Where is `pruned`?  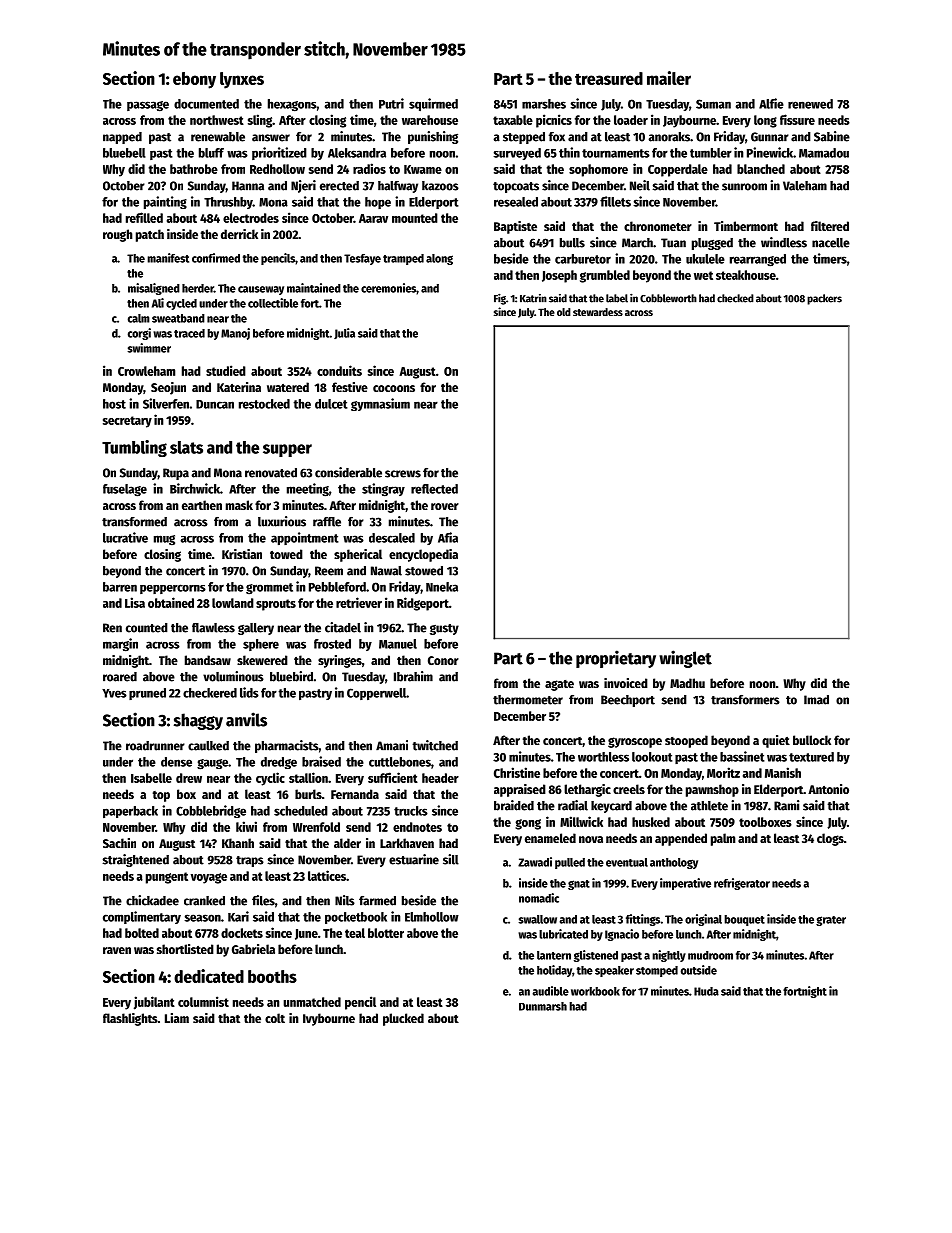 pruned is located at coordinates (147, 694).
